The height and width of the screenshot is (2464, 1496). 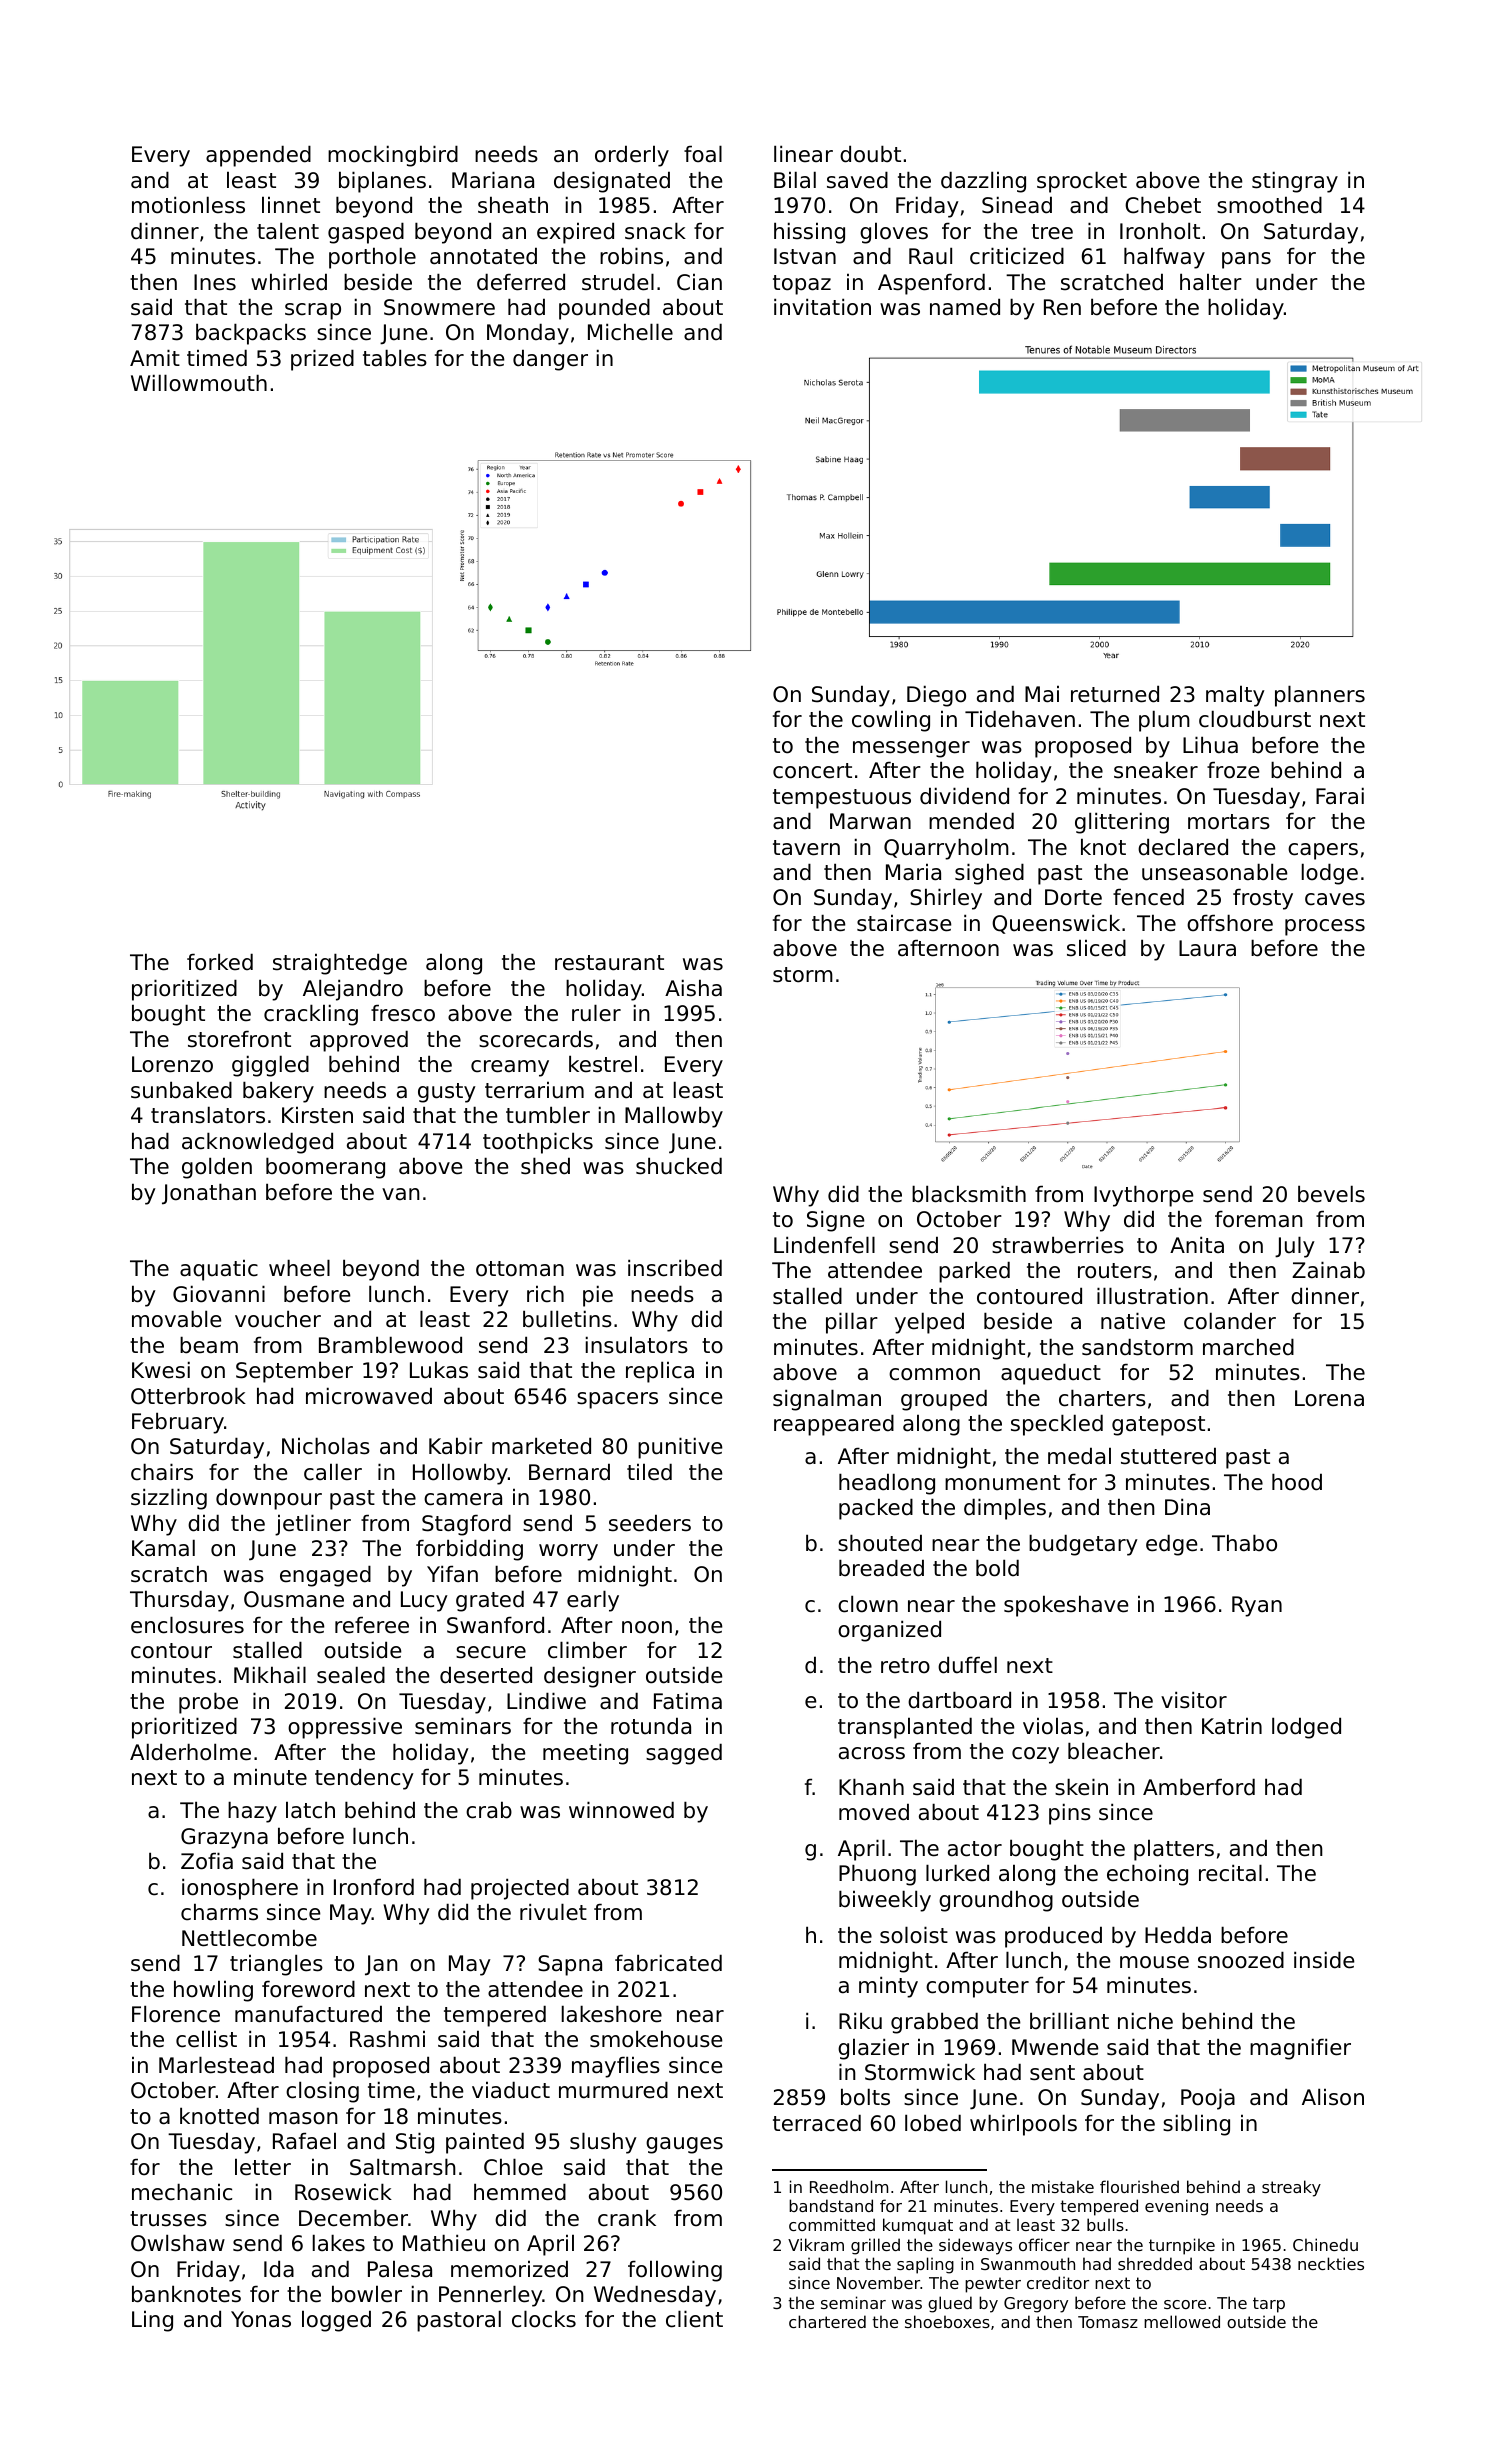 I want to click on climber, so click(x=587, y=1650).
